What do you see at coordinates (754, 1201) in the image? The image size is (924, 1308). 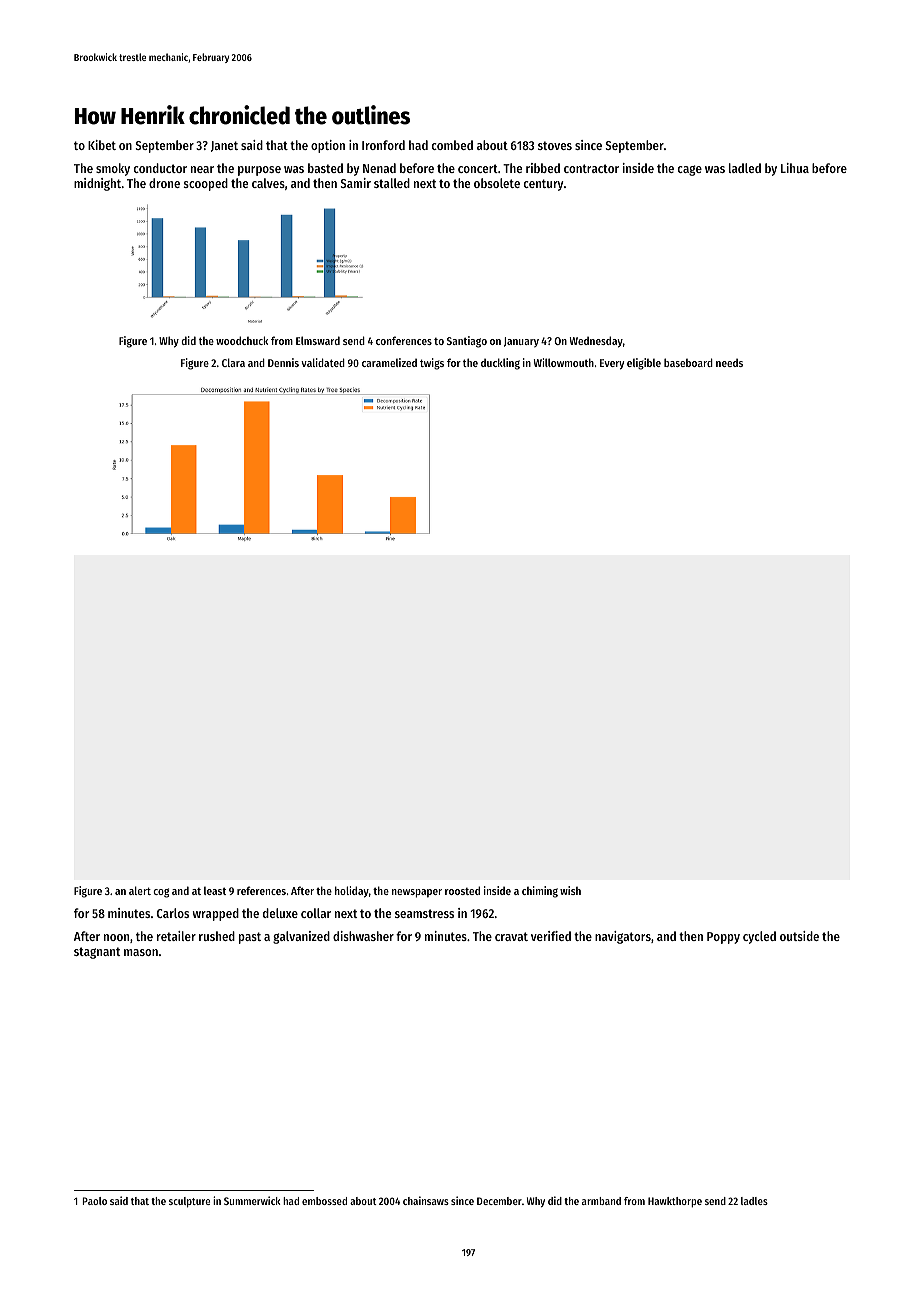 I see `ladles` at bounding box center [754, 1201].
